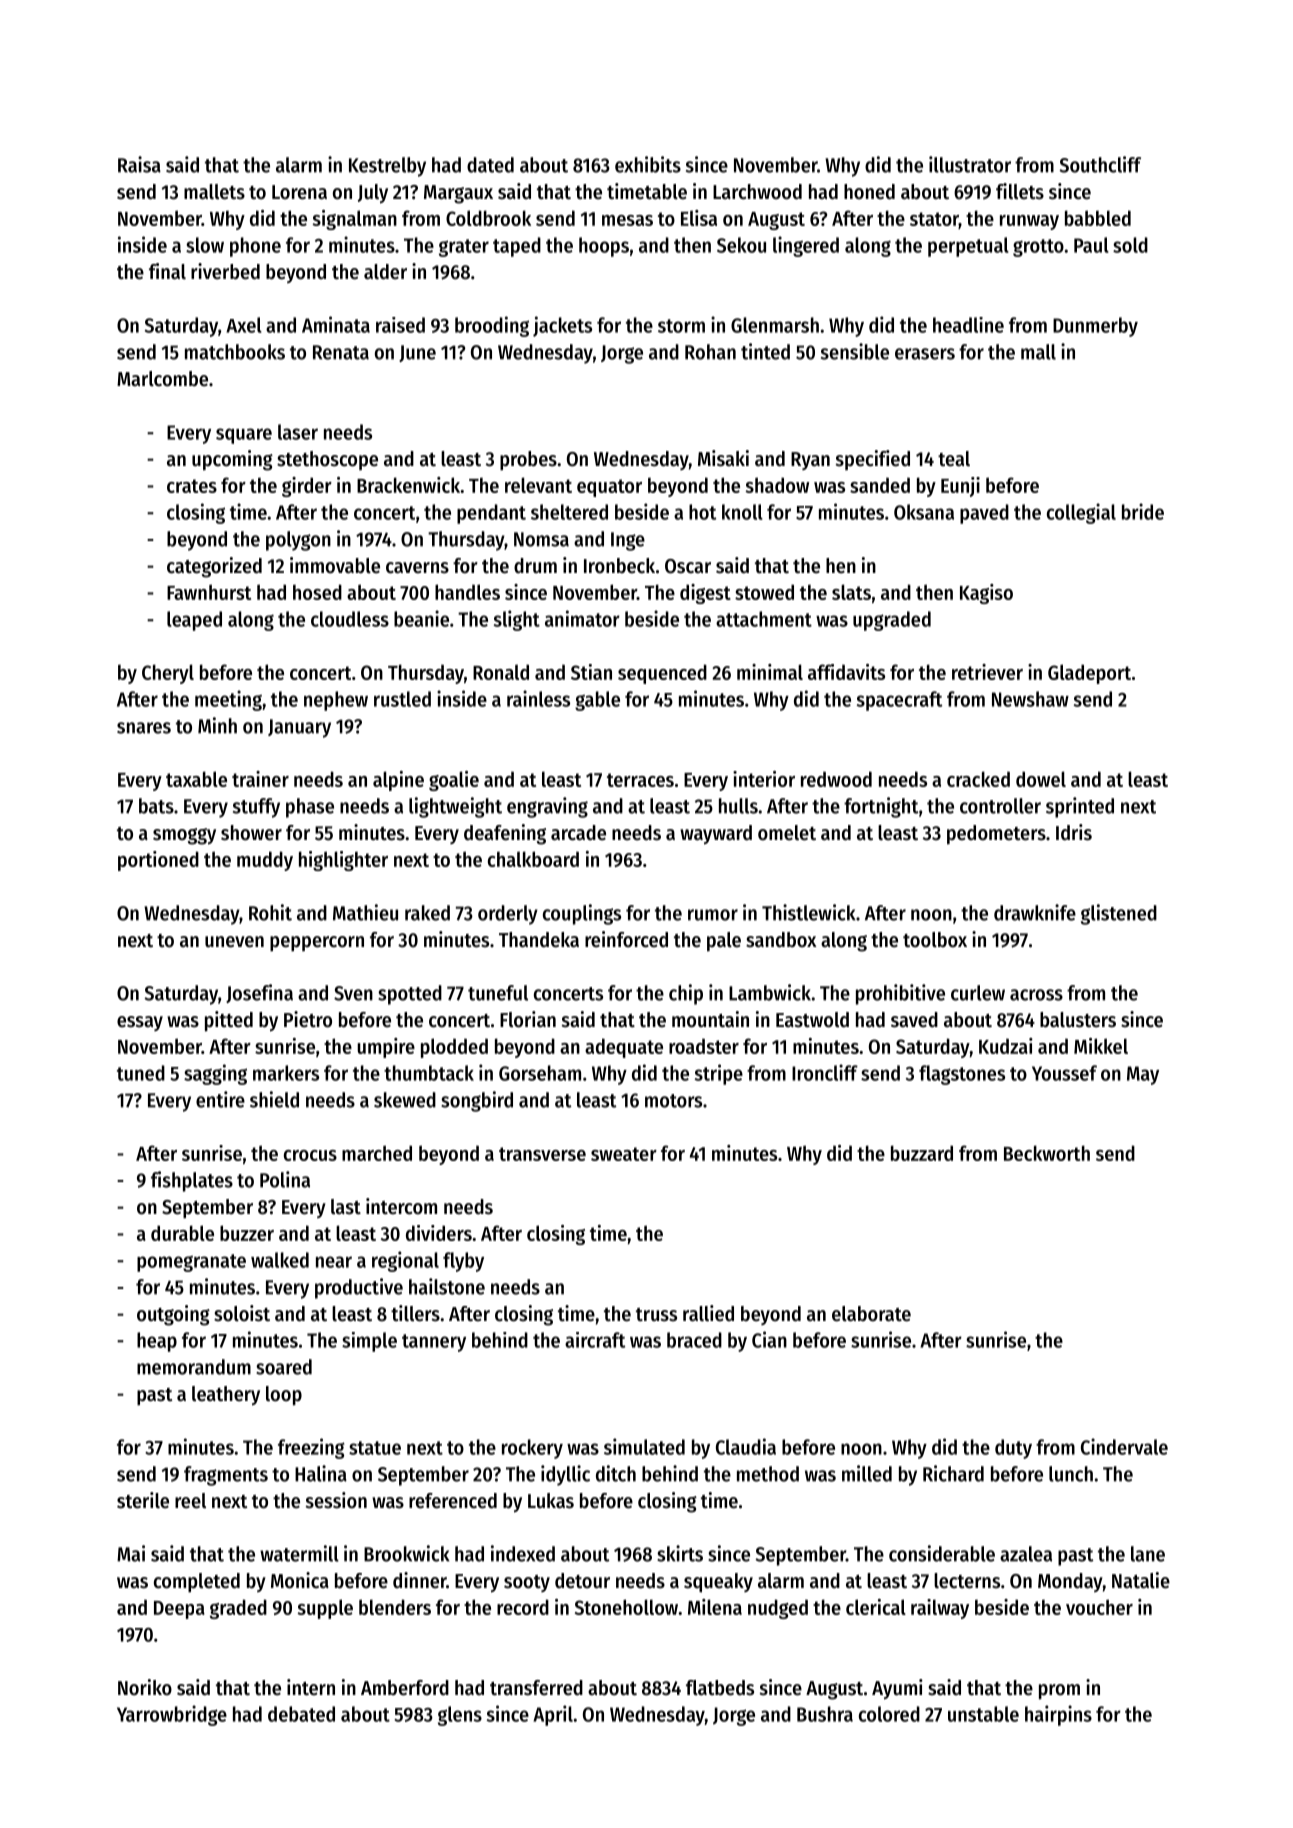  What do you see at coordinates (1089, 674) in the screenshot?
I see `Gladeport` at bounding box center [1089, 674].
